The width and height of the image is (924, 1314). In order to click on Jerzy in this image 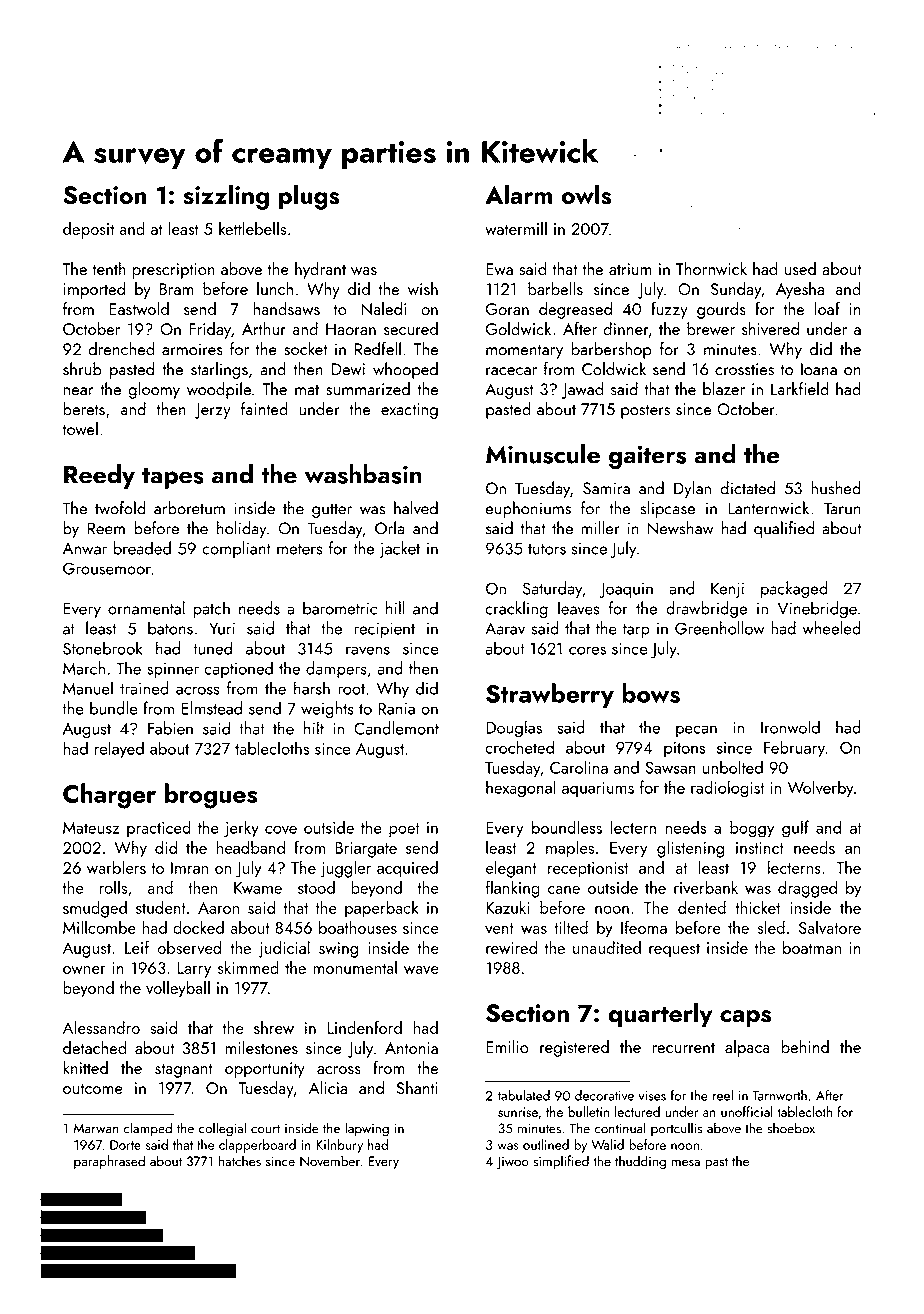, I will do `click(213, 411)`.
